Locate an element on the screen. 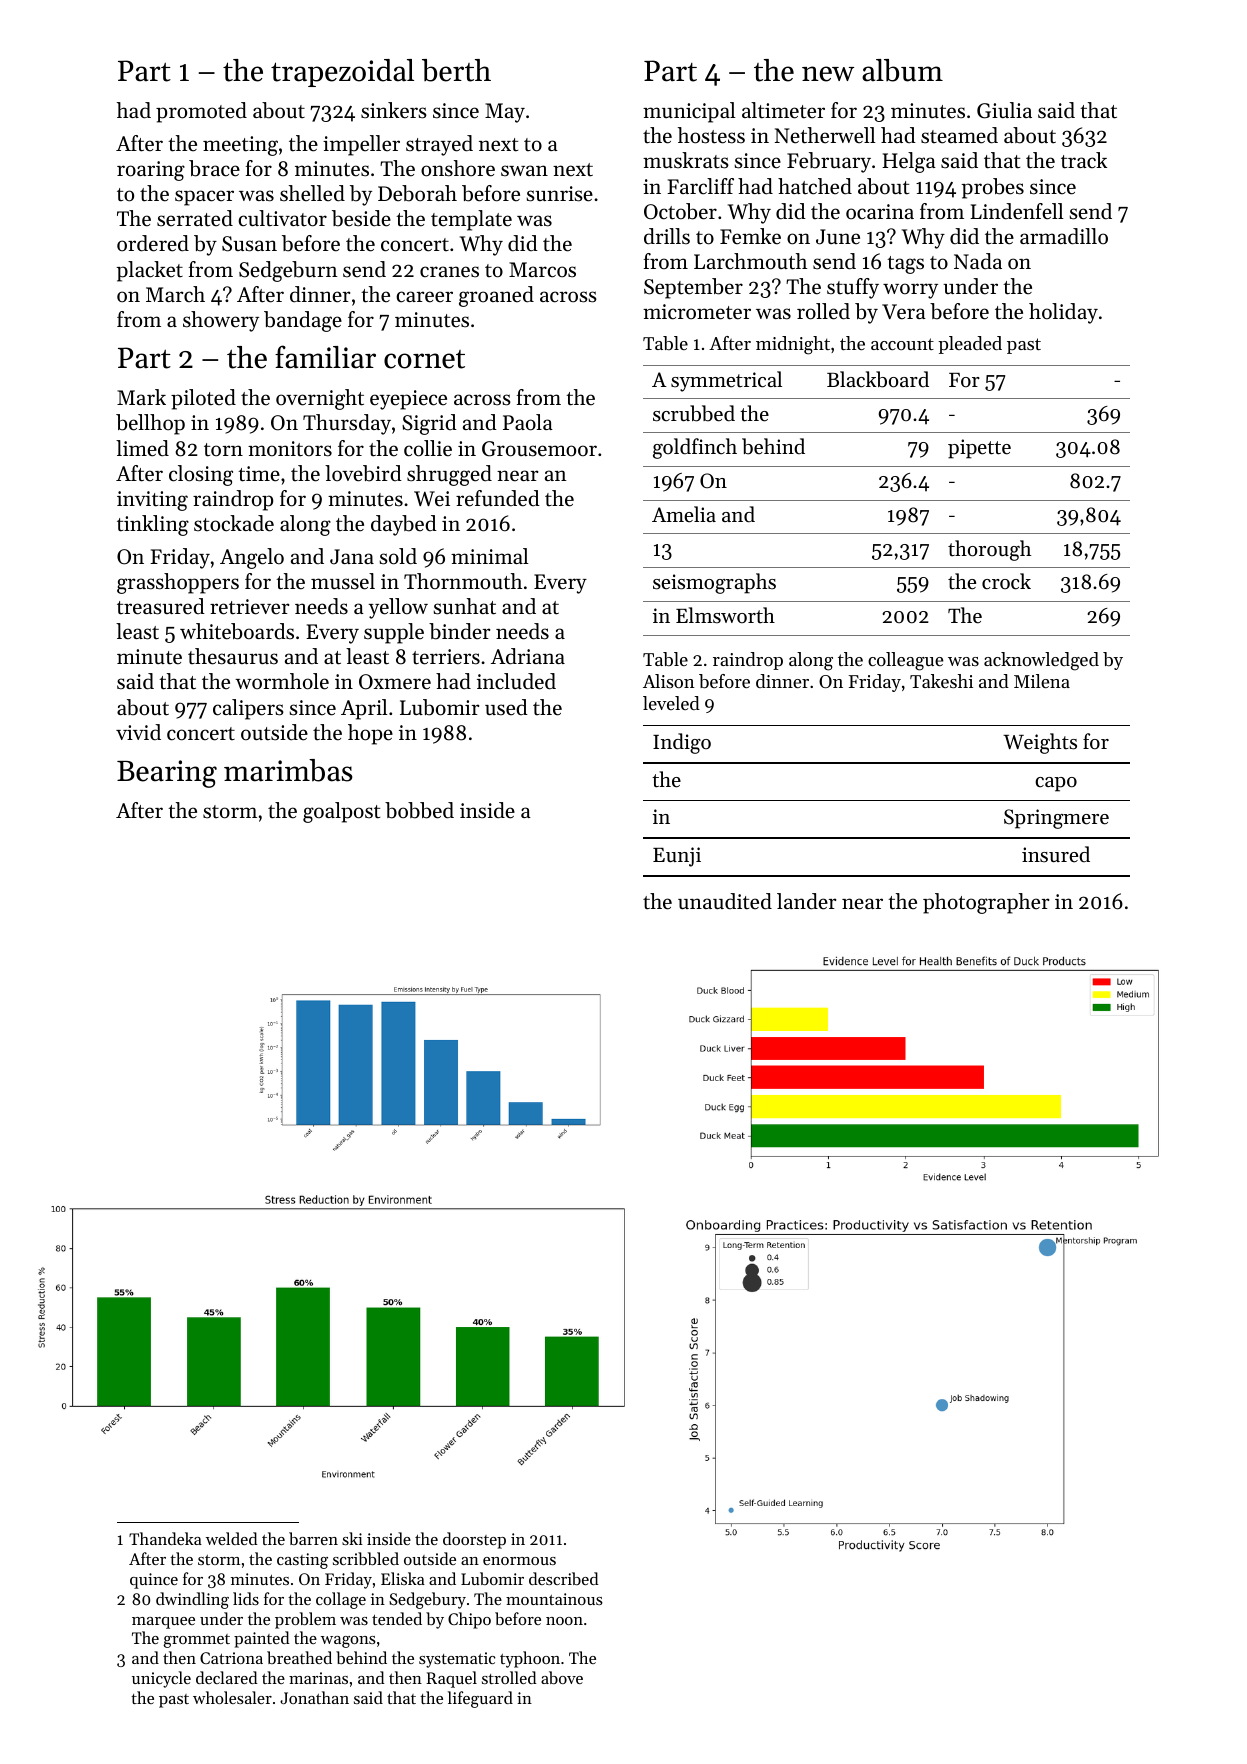  trapezoidal is located at coordinates (342, 73).
